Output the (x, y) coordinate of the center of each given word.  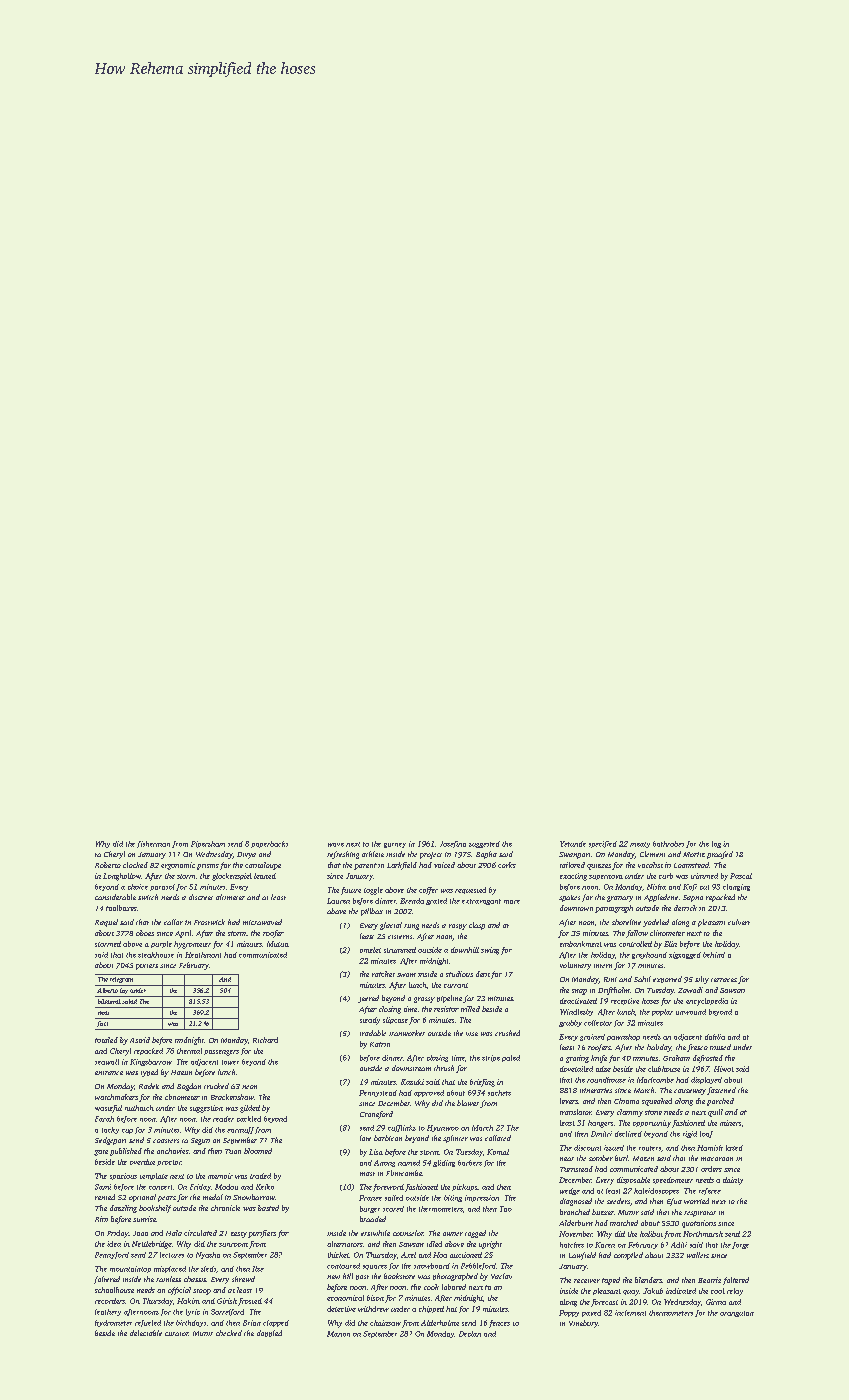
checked (229, 1333)
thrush (444, 1068)
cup (127, 1131)
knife (599, 1059)
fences (499, 1324)
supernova (606, 877)
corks (507, 865)
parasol (162, 887)
